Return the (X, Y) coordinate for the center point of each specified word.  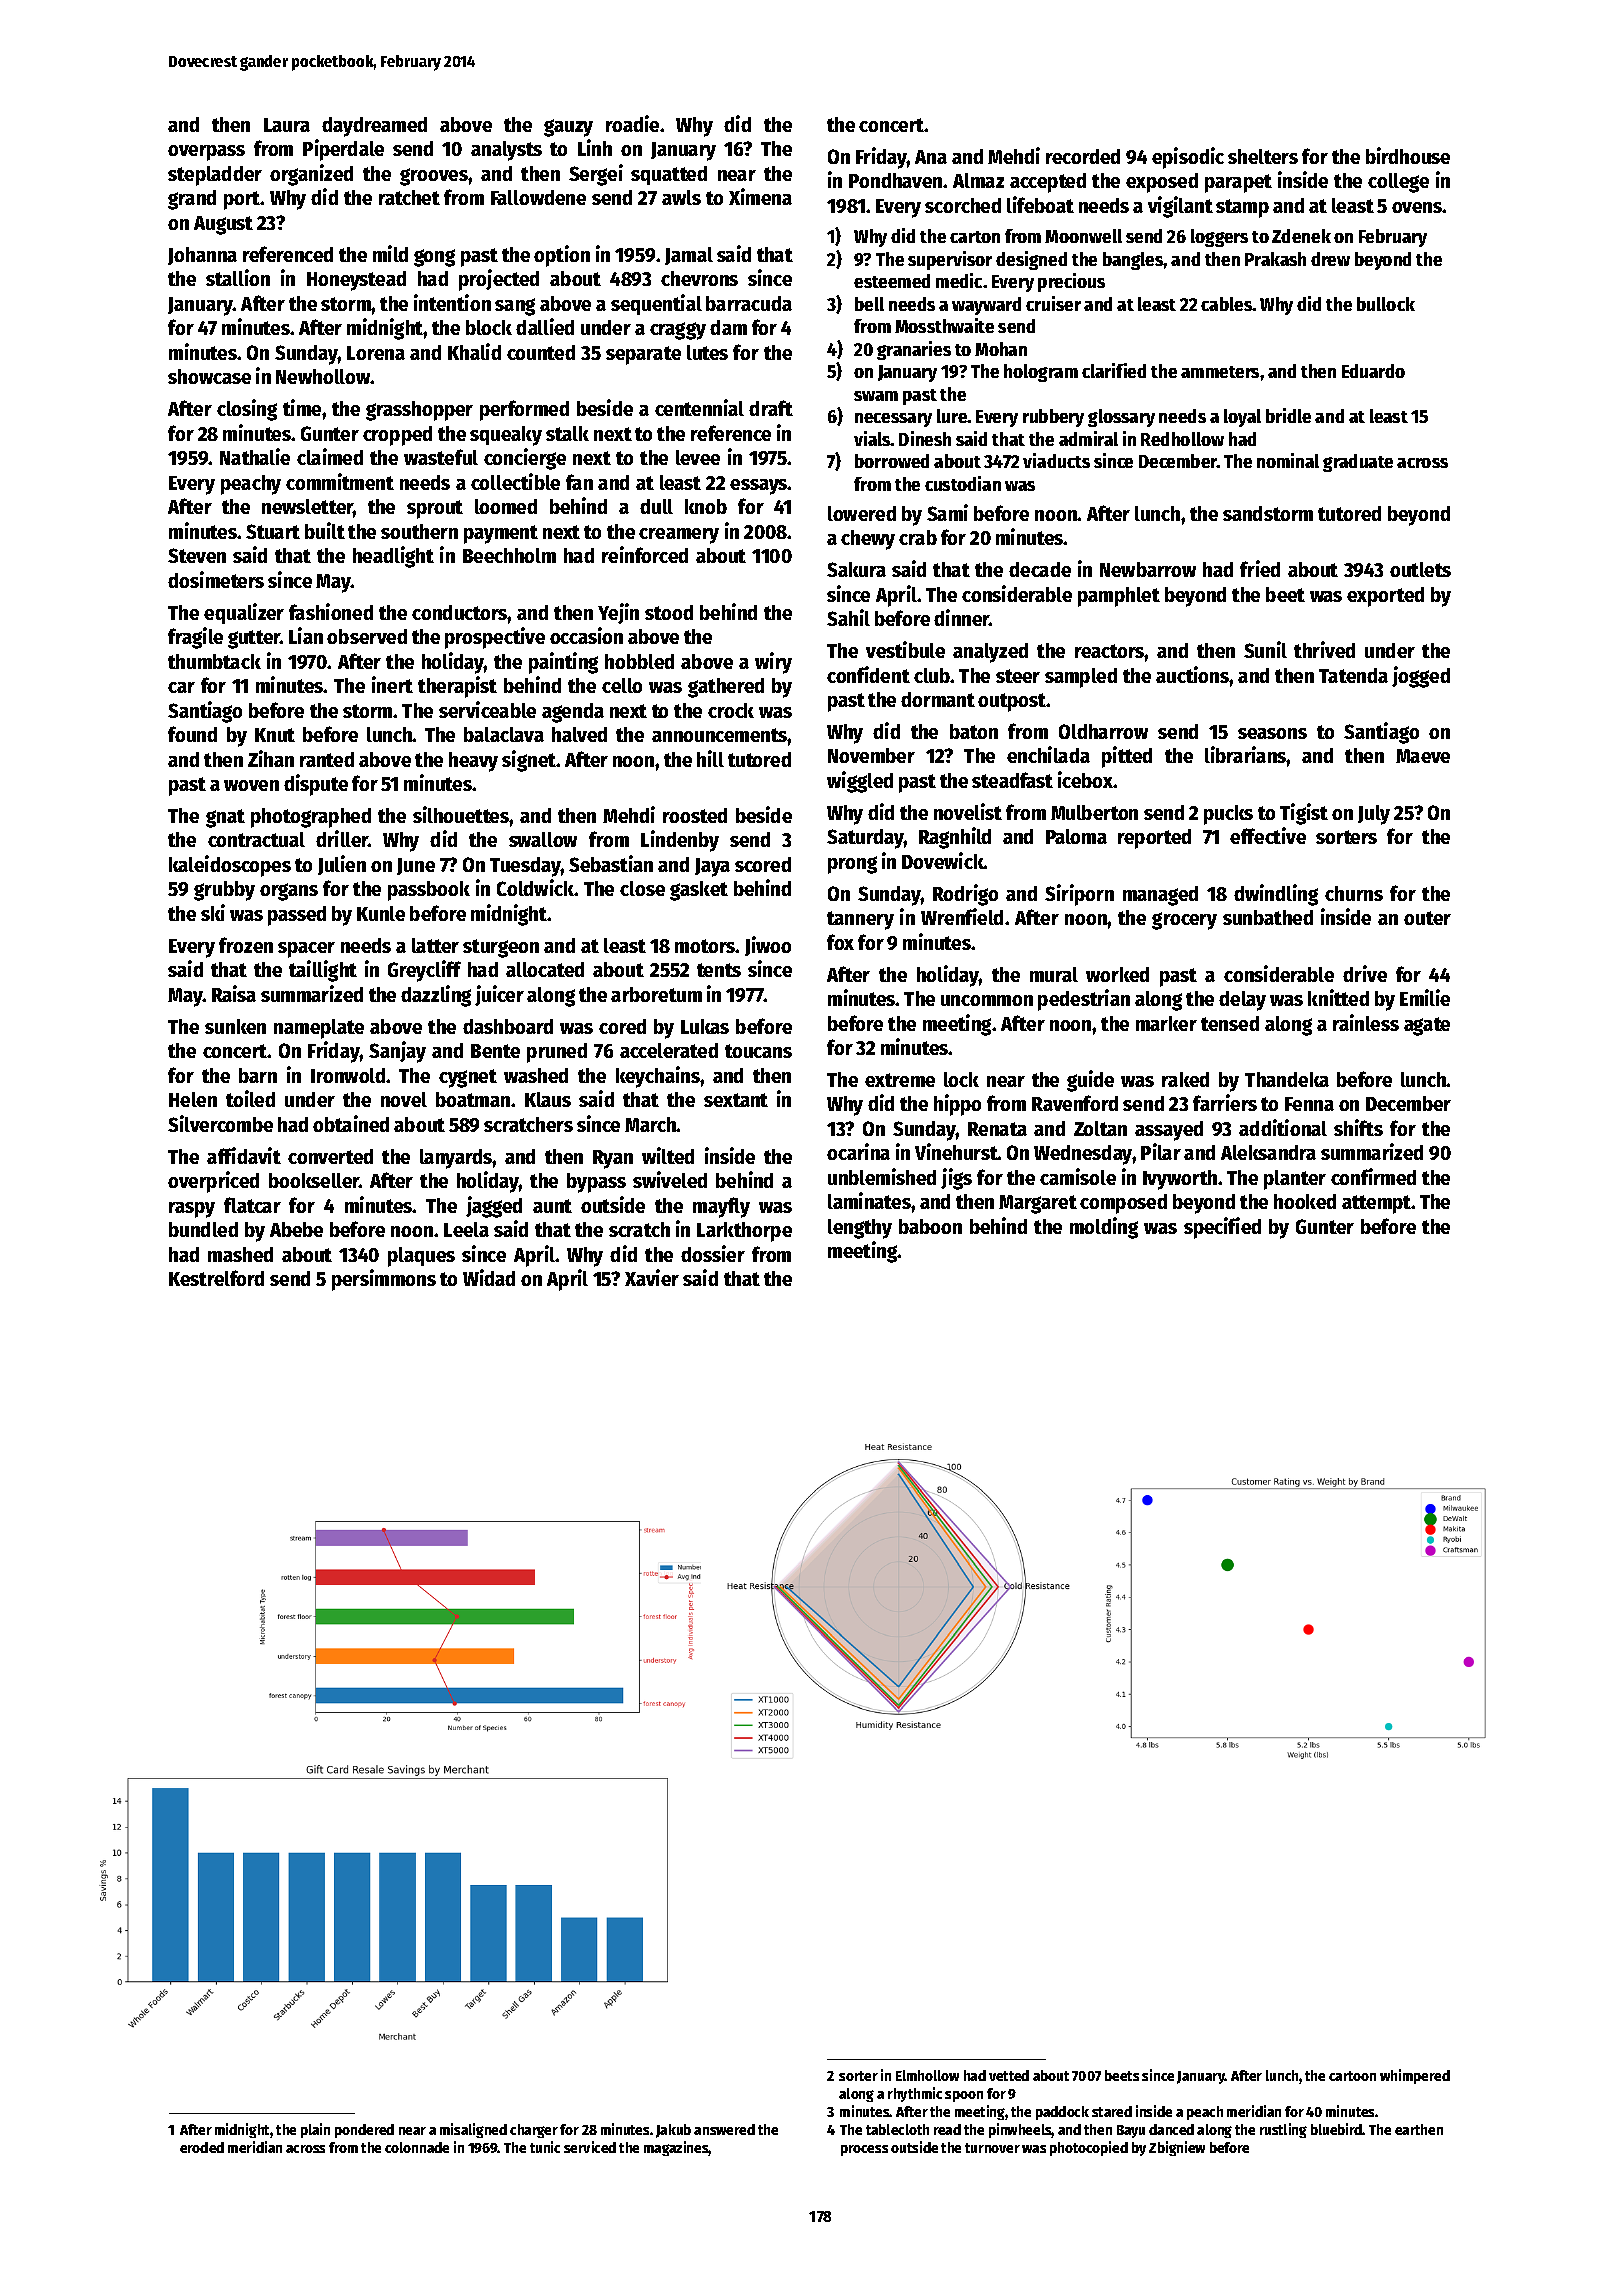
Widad (489, 1277)
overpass (206, 153)
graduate (1358, 463)
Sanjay (397, 1052)
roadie (632, 123)
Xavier (652, 1277)
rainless (1366, 1022)
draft (771, 408)
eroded (202, 2147)
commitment (340, 481)
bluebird (1337, 2129)
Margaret (1038, 1204)
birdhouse (1408, 155)
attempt (1376, 1204)
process (864, 2150)
